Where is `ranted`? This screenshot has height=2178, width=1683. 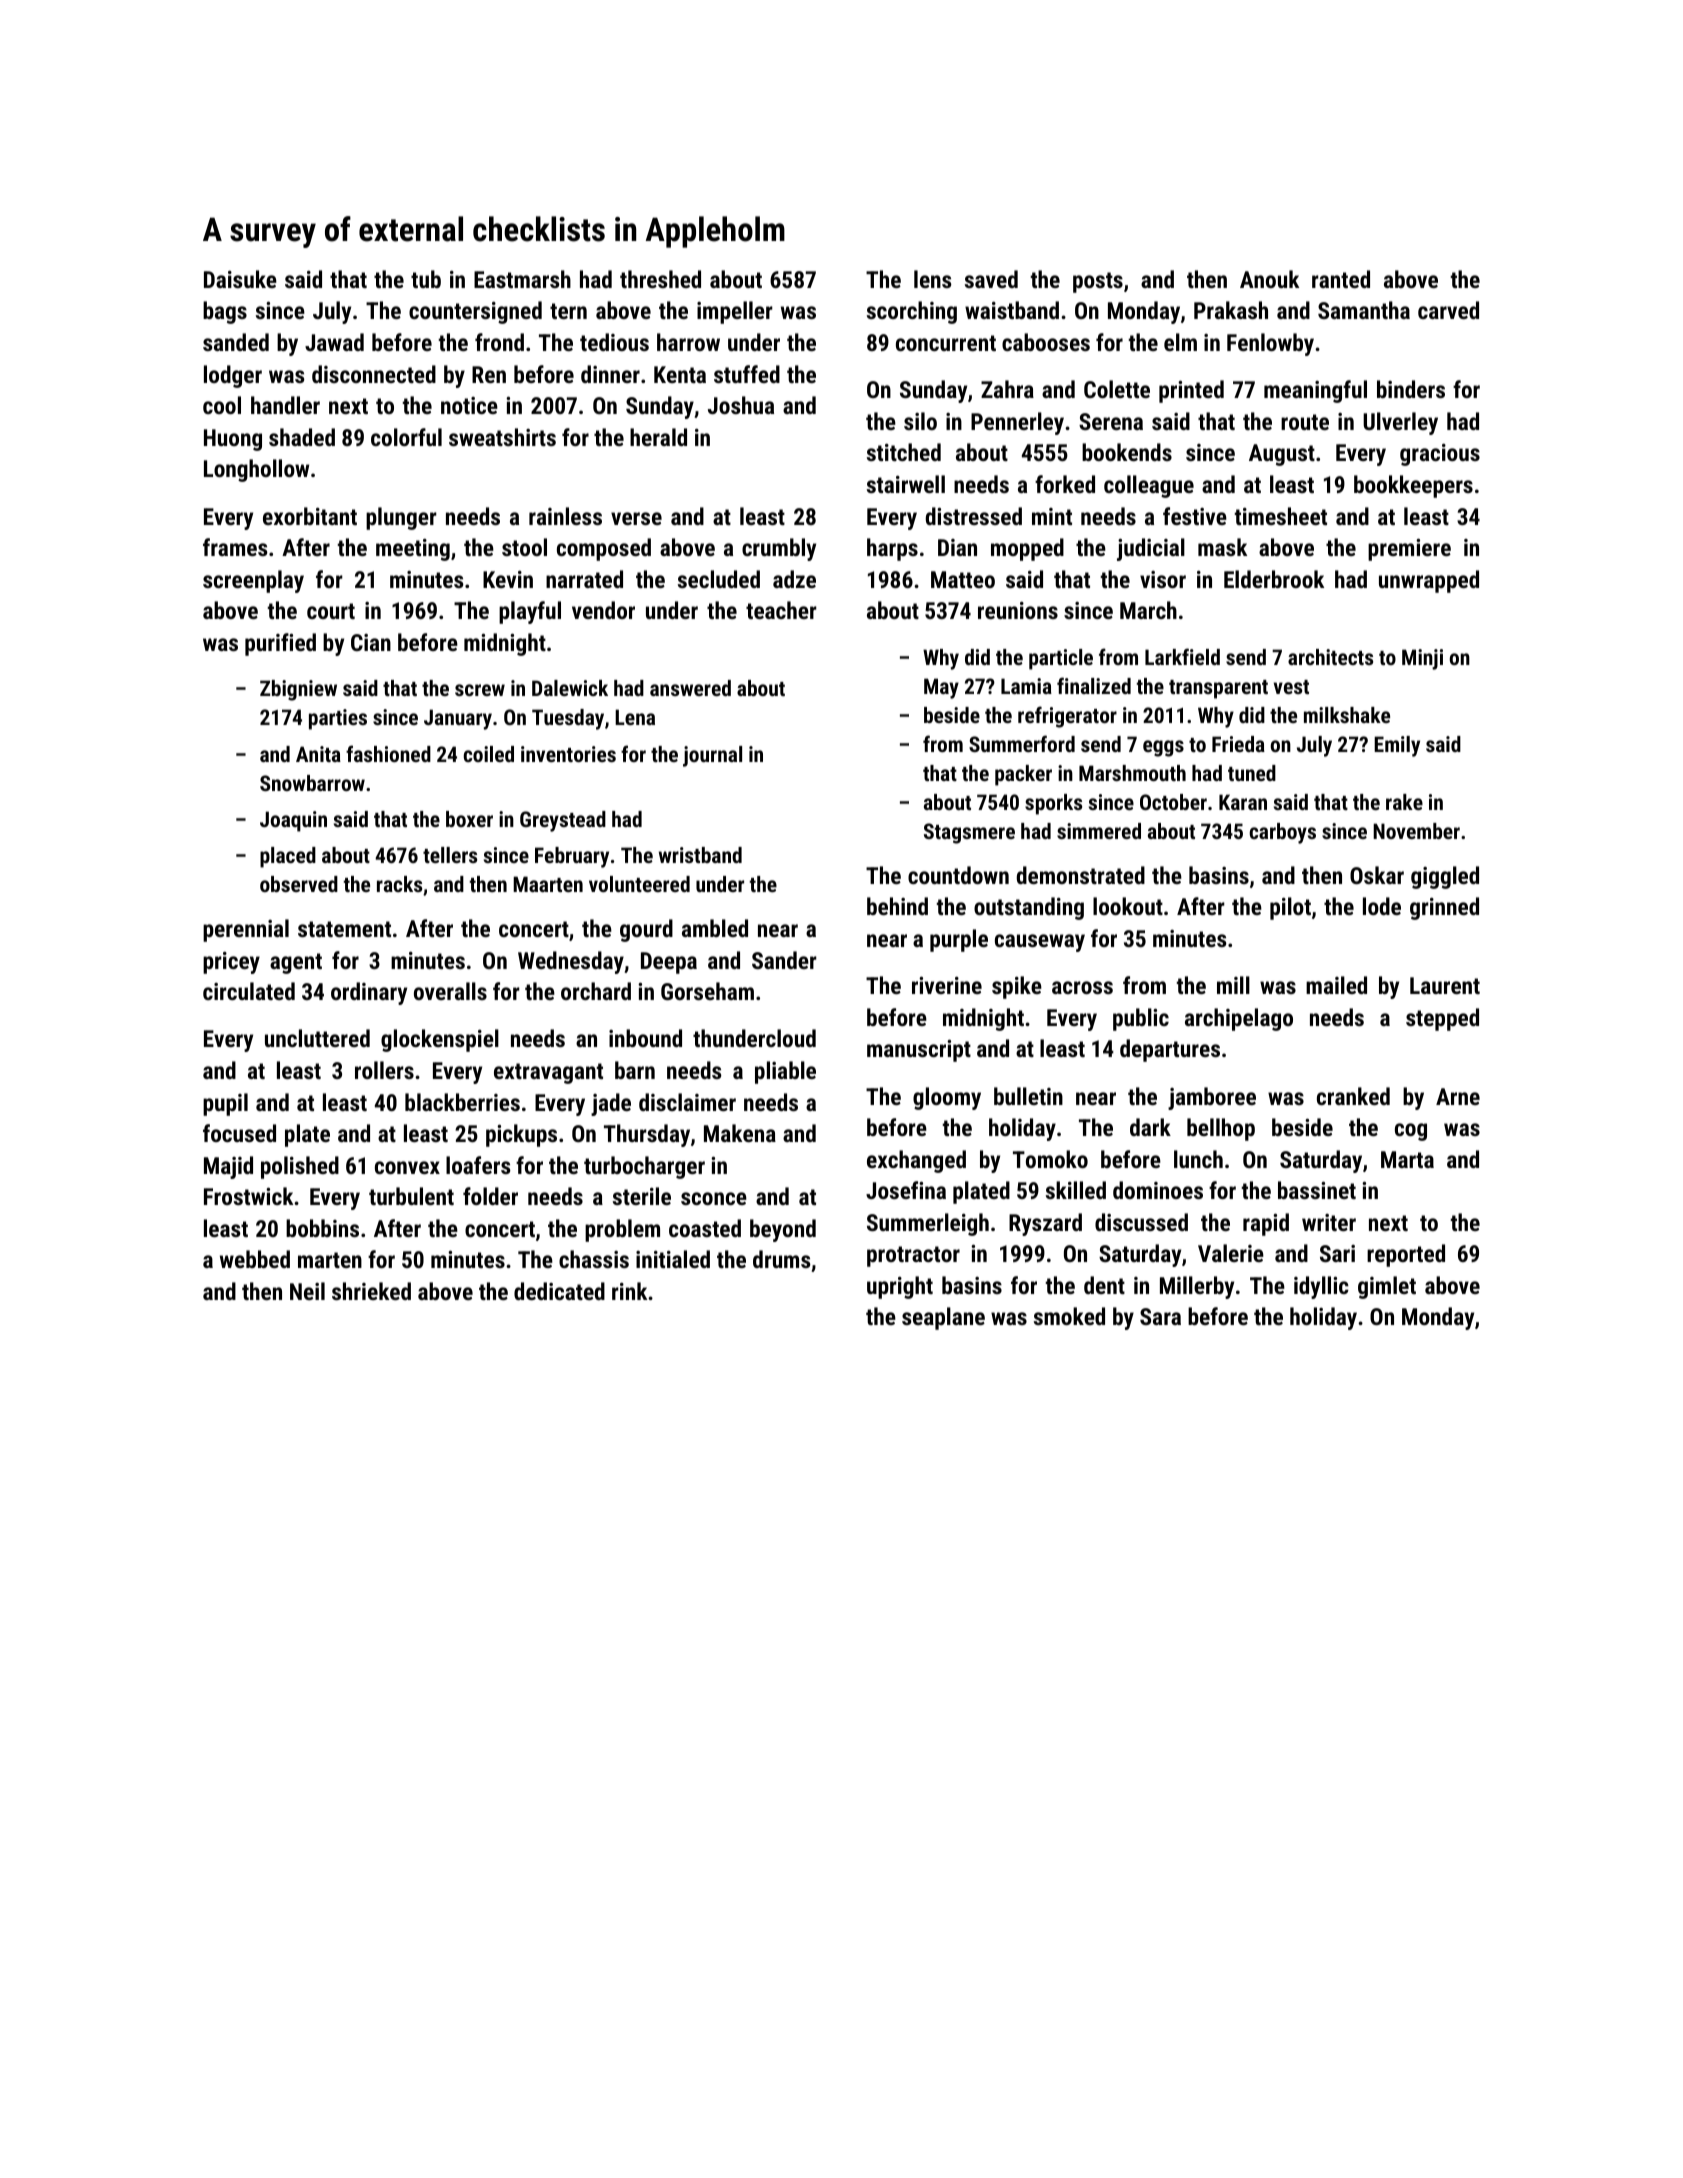
ranted is located at coordinates (1341, 279).
